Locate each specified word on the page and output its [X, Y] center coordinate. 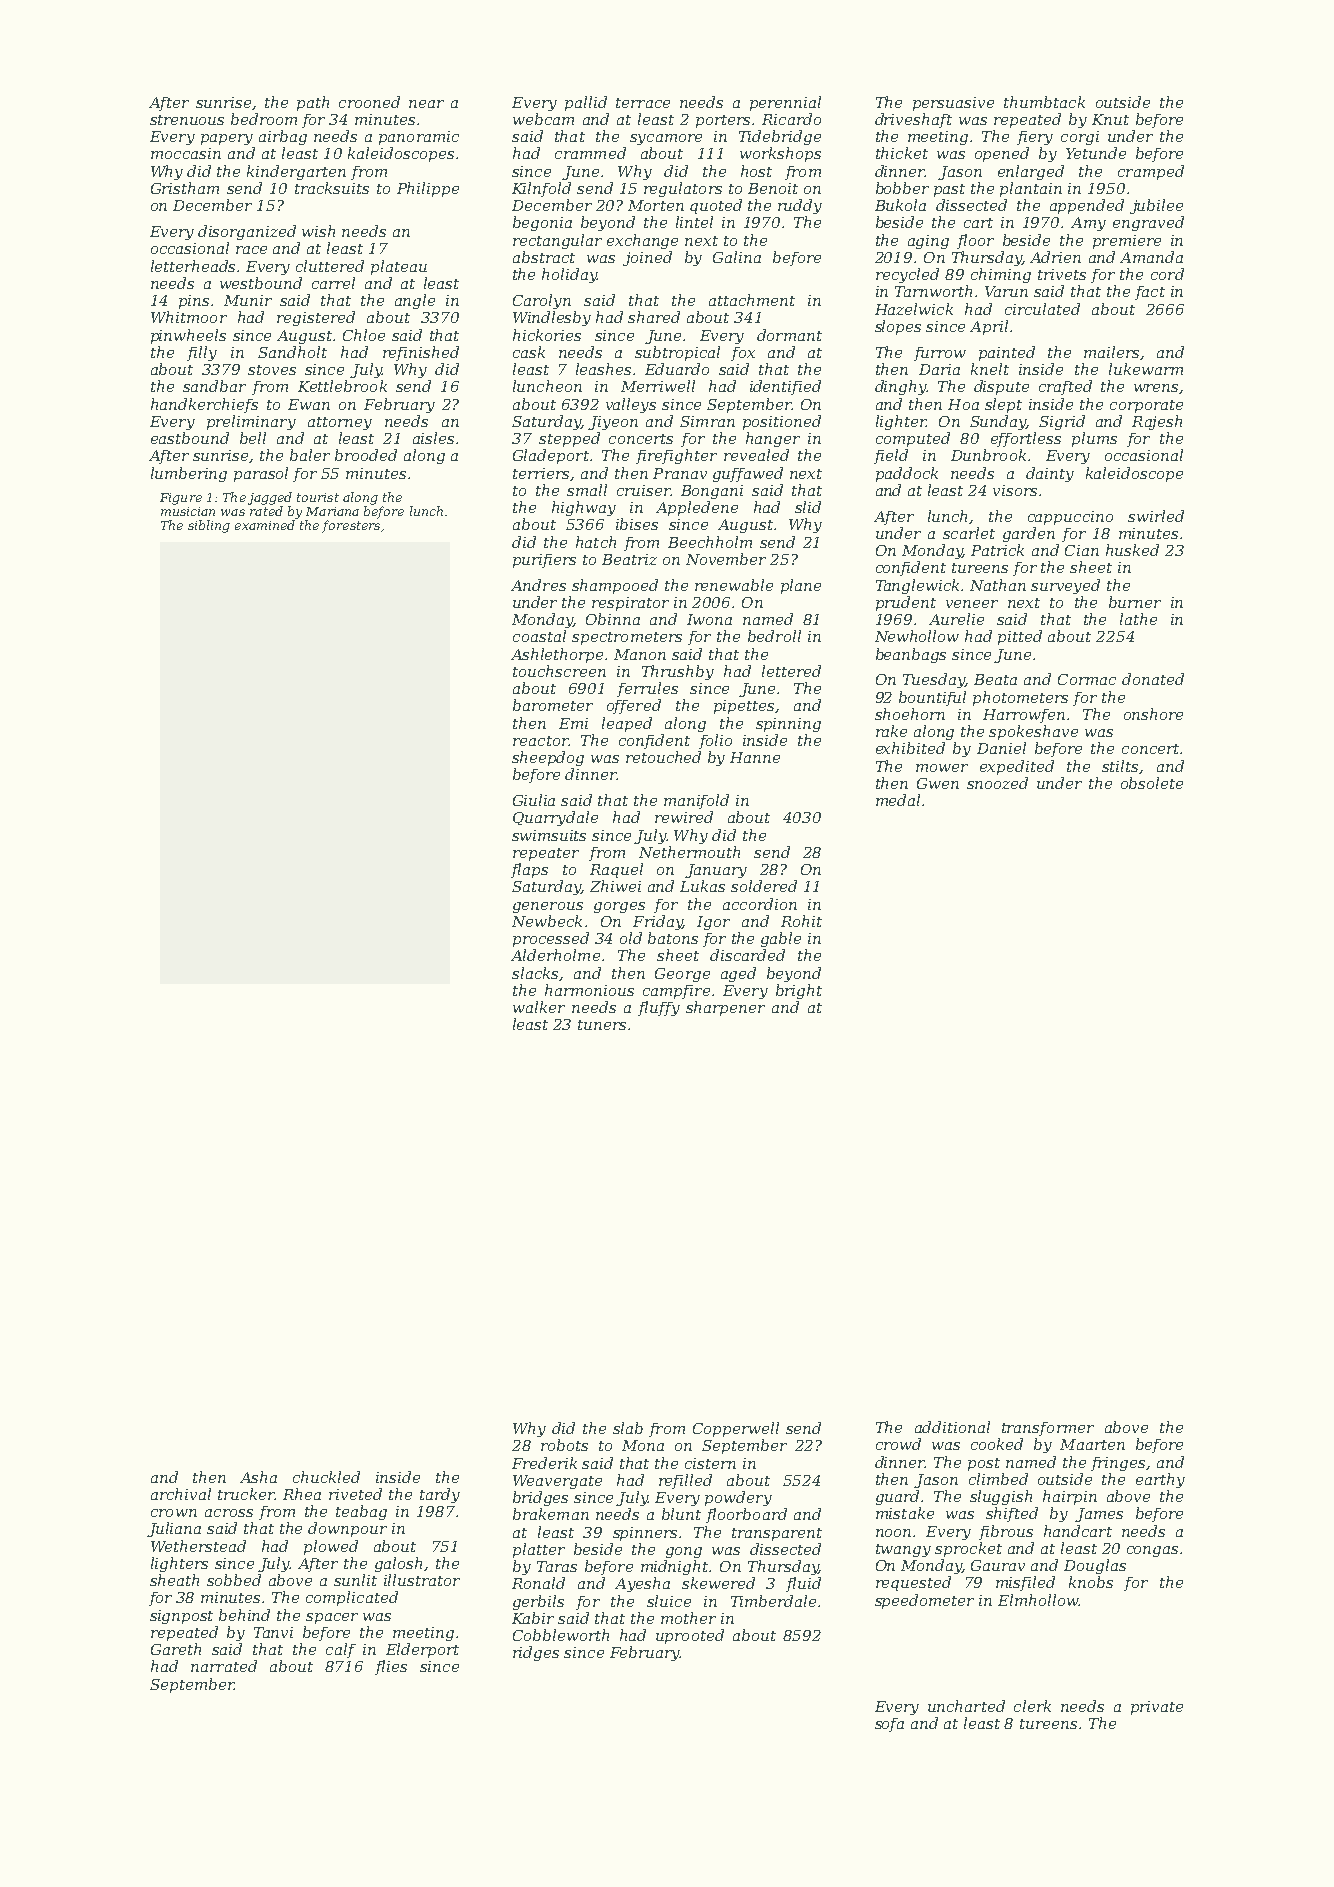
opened [1002, 154]
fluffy [659, 1008]
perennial [785, 103]
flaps [529, 870]
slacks [535, 973]
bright [799, 991]
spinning [788, 725]
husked [1132, 550]
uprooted [690, 1636]
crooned [369, 102]
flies [391, 1667]
